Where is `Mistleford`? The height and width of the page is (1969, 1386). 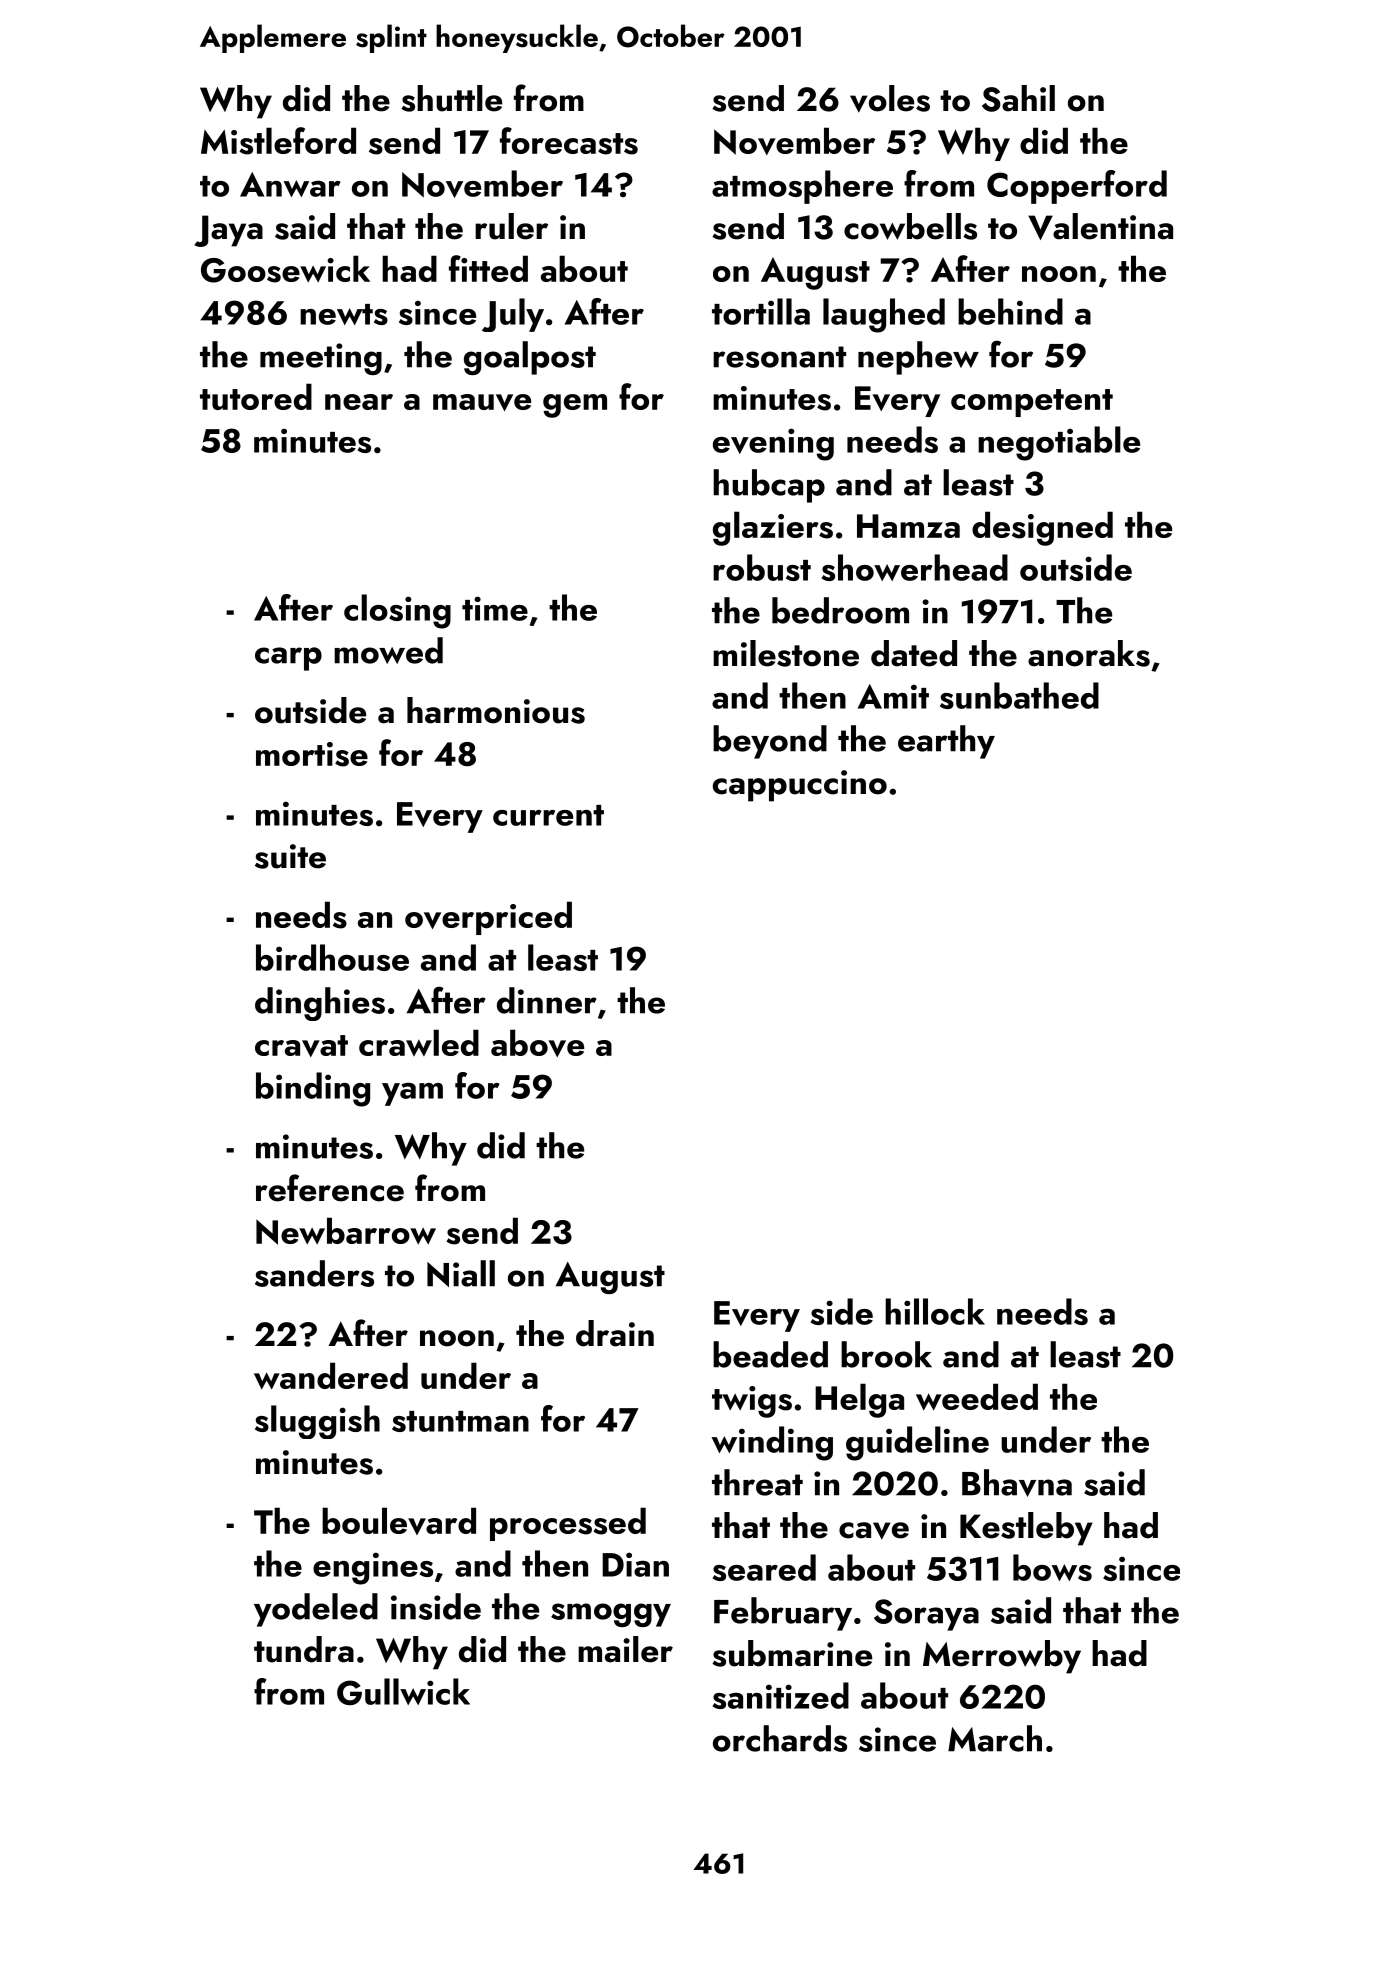 Mistleford is located at coordinates (278, 141).
